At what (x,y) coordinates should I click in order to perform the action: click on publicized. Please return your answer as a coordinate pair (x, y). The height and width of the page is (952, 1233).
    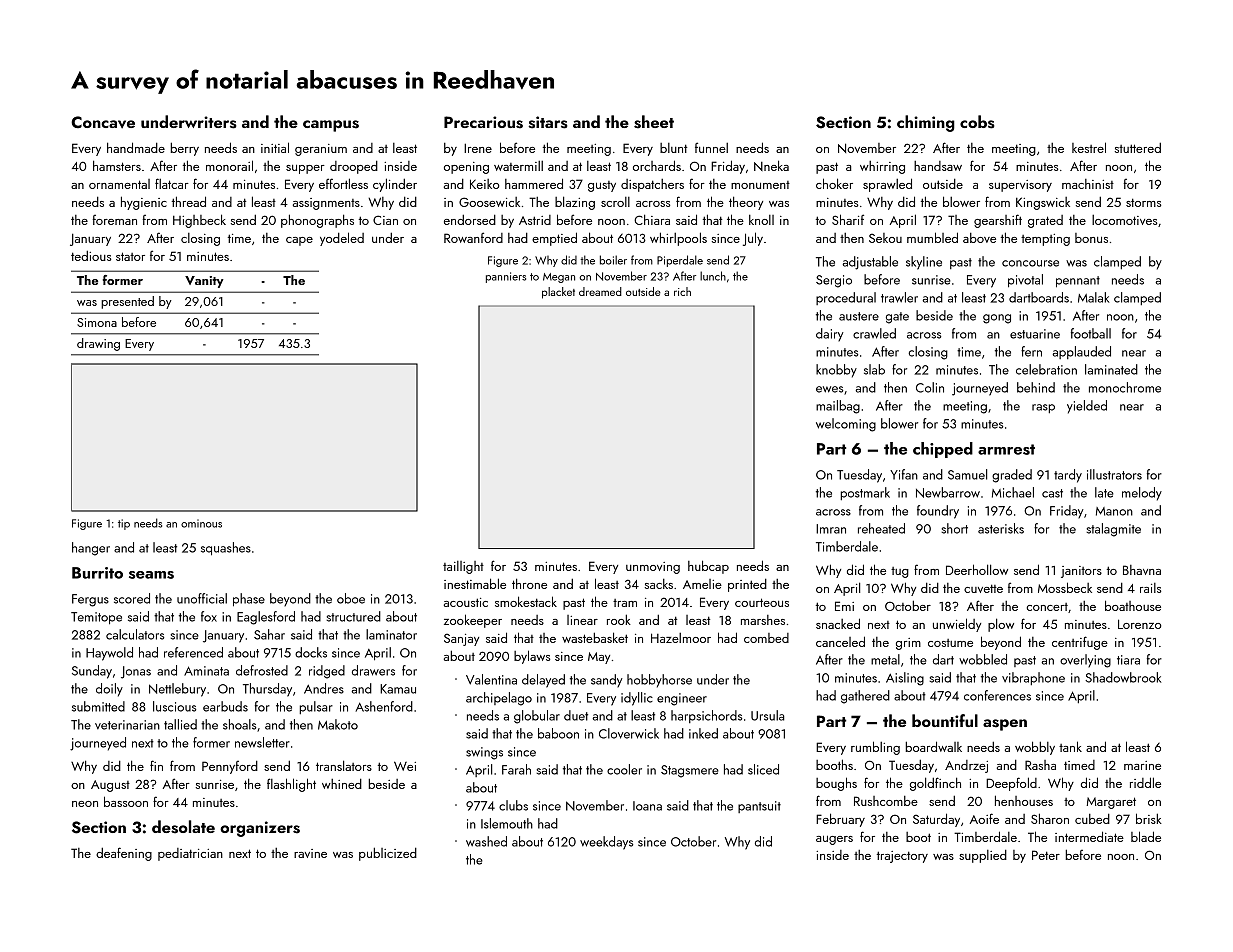
    Looking at the image, I should click on (388, 854).
